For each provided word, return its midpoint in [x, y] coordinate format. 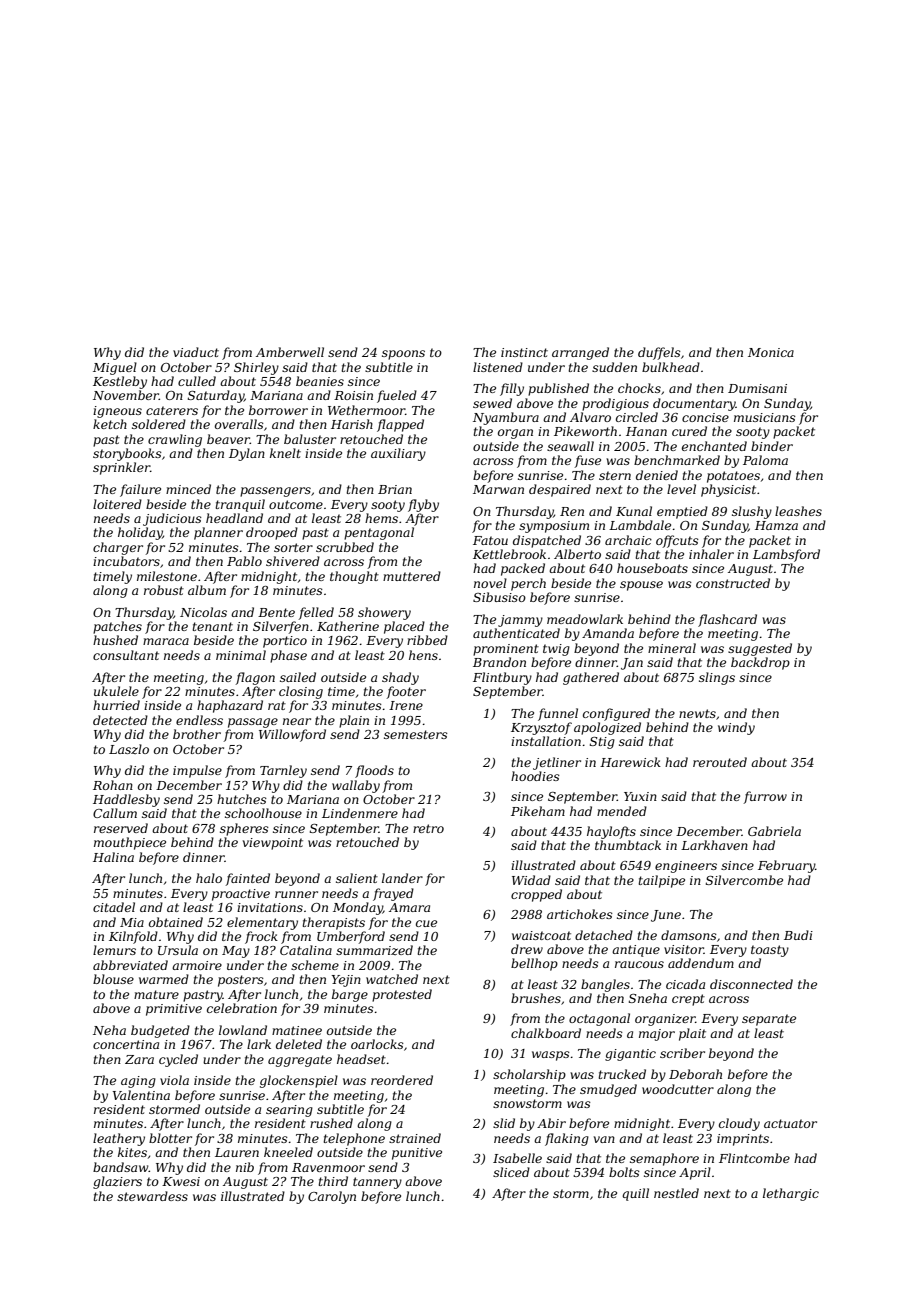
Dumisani [757, 388]
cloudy [739, 1124]
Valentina [141, 1095]
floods [374, 771]
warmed [164, 979]
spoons [403, 355]
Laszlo [129, 749]
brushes [536, 998]
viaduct [196, 352]
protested [402, 995]
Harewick [630, 762]
